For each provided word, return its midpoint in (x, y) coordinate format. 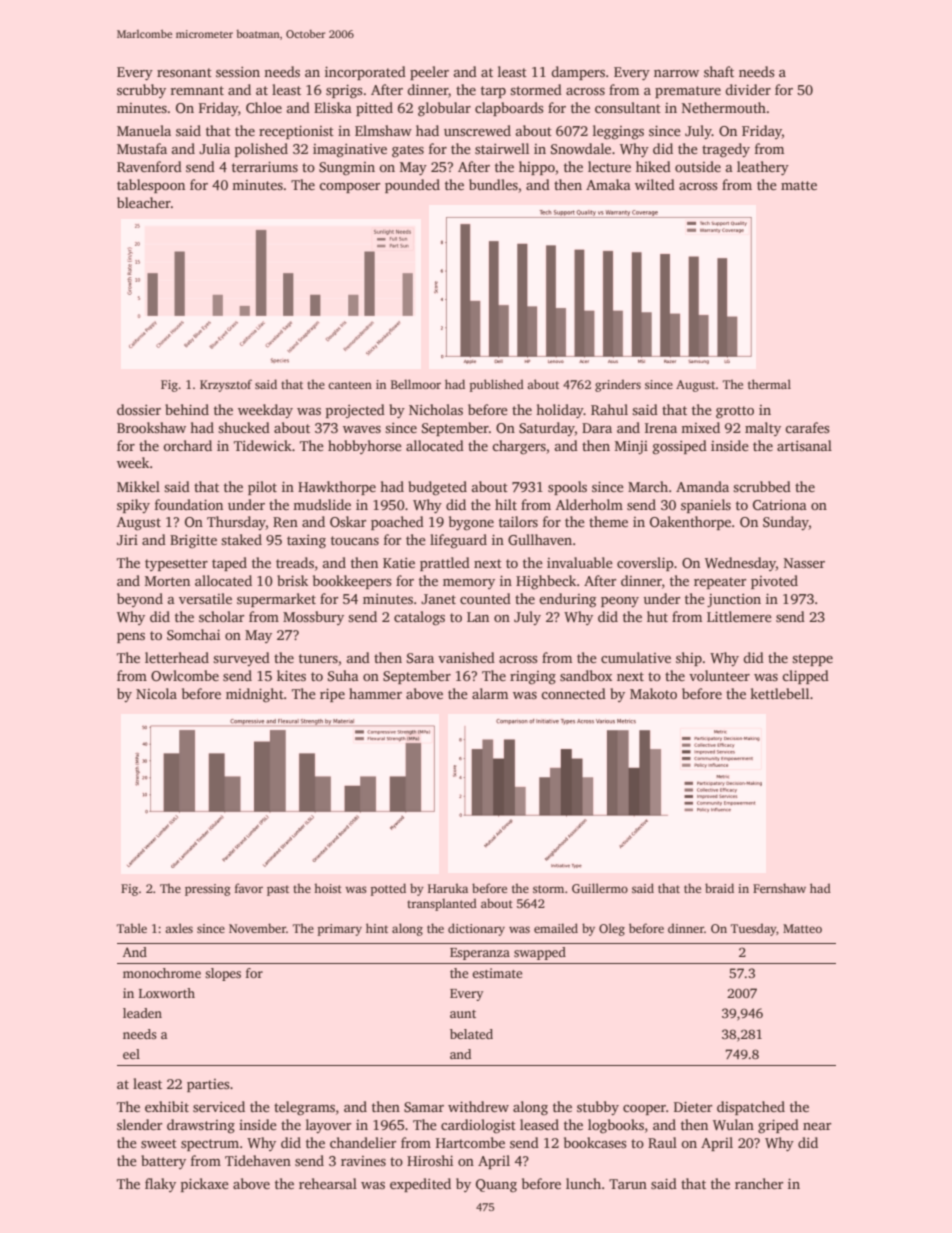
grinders (618, 385)
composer (349, 188)
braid (719, 888)
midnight (255, 695)
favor (249, 888)
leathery (763, 168)
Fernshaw (779, 888)
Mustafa (142, 148)
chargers (519, 447)
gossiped (680, 447)
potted (388, 889)
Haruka (448, 888)
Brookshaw (151, 427)
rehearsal (328, 1183)
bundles (493, 184)
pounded (412, 186)
